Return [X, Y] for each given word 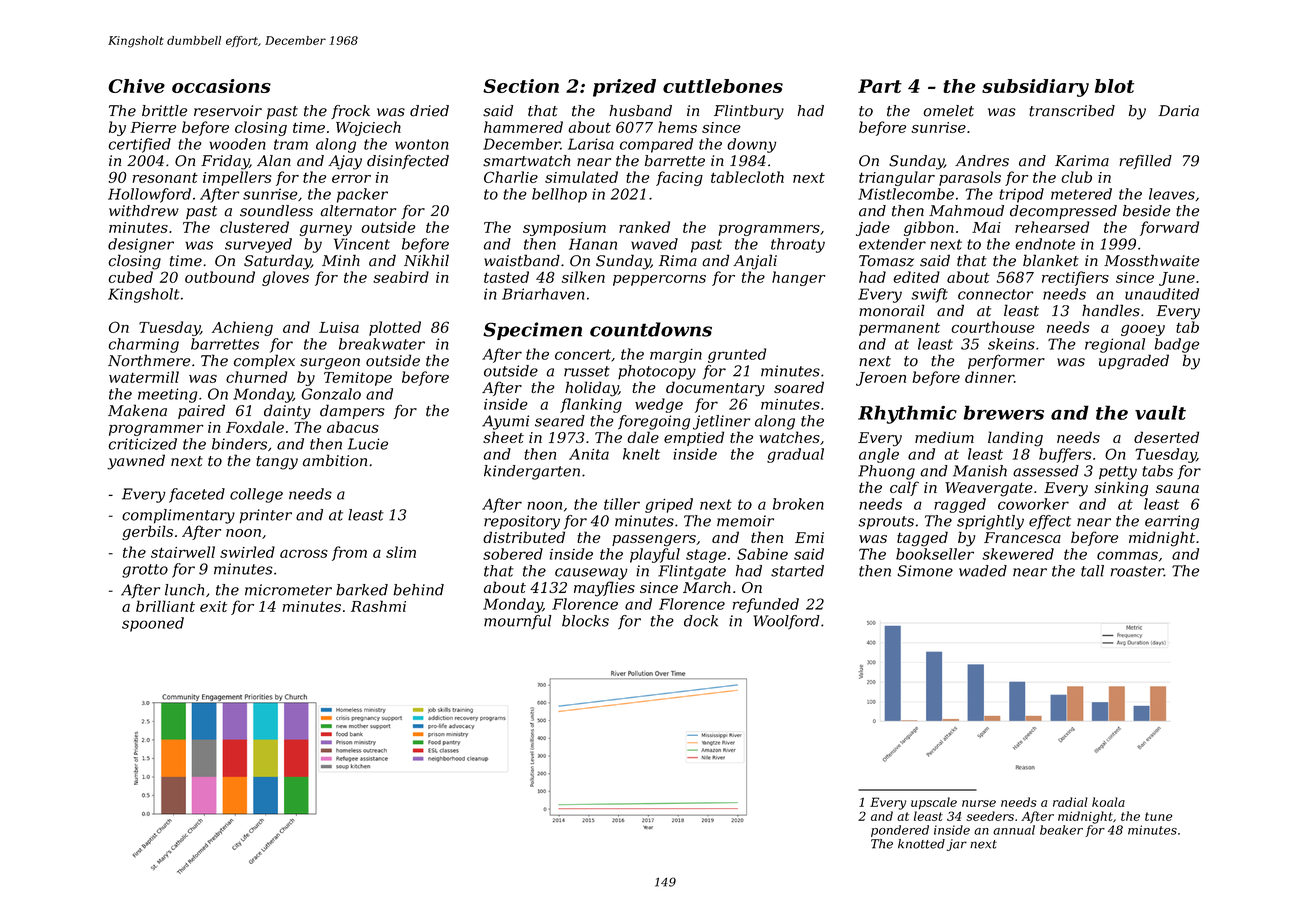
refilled [1145, 162]
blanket [1051, 260]
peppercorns [659, 280]
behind [418, 590]
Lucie [368, 444]
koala [1108, 802]
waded [983, 571]
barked [362, 590]
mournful [517, 622]
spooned [153, 624]
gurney [325, 230]
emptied [694, 438]
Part [880, 86]
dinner [989, 377]
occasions [221, 86]
